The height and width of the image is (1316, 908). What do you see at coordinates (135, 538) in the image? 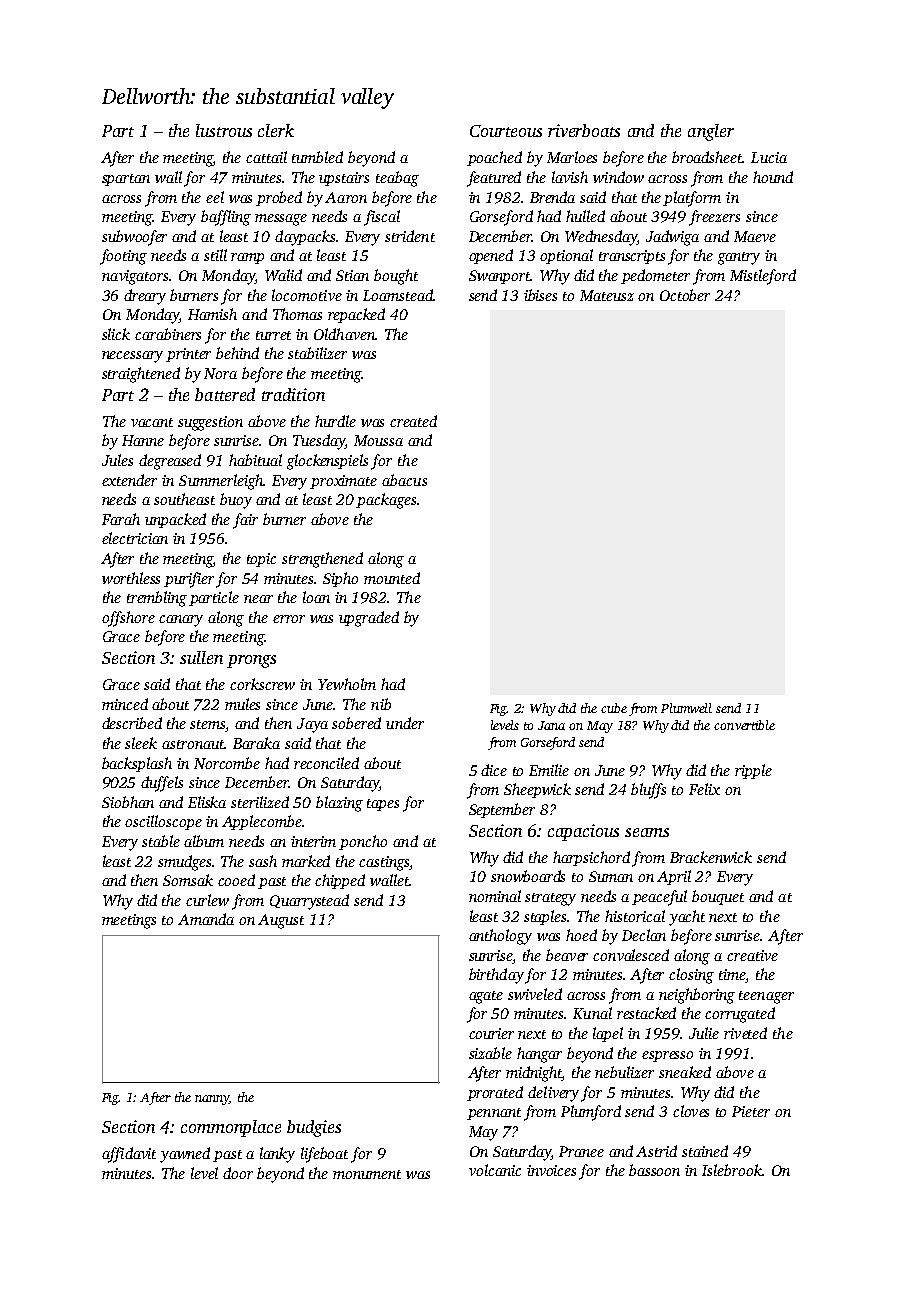
I see `electrician` at bounding box center [135, 538].
